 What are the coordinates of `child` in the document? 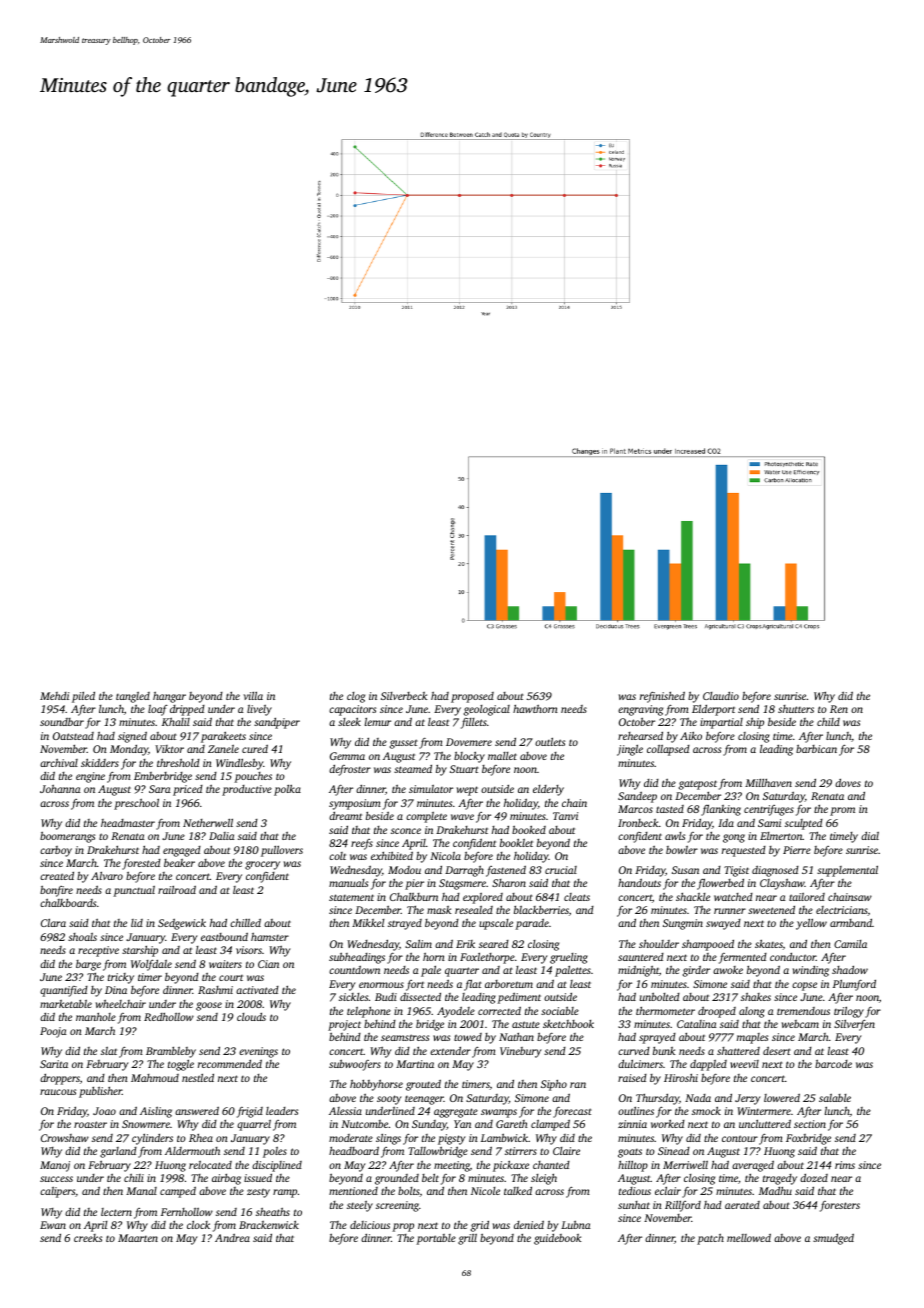 It's located at (828, 722).
